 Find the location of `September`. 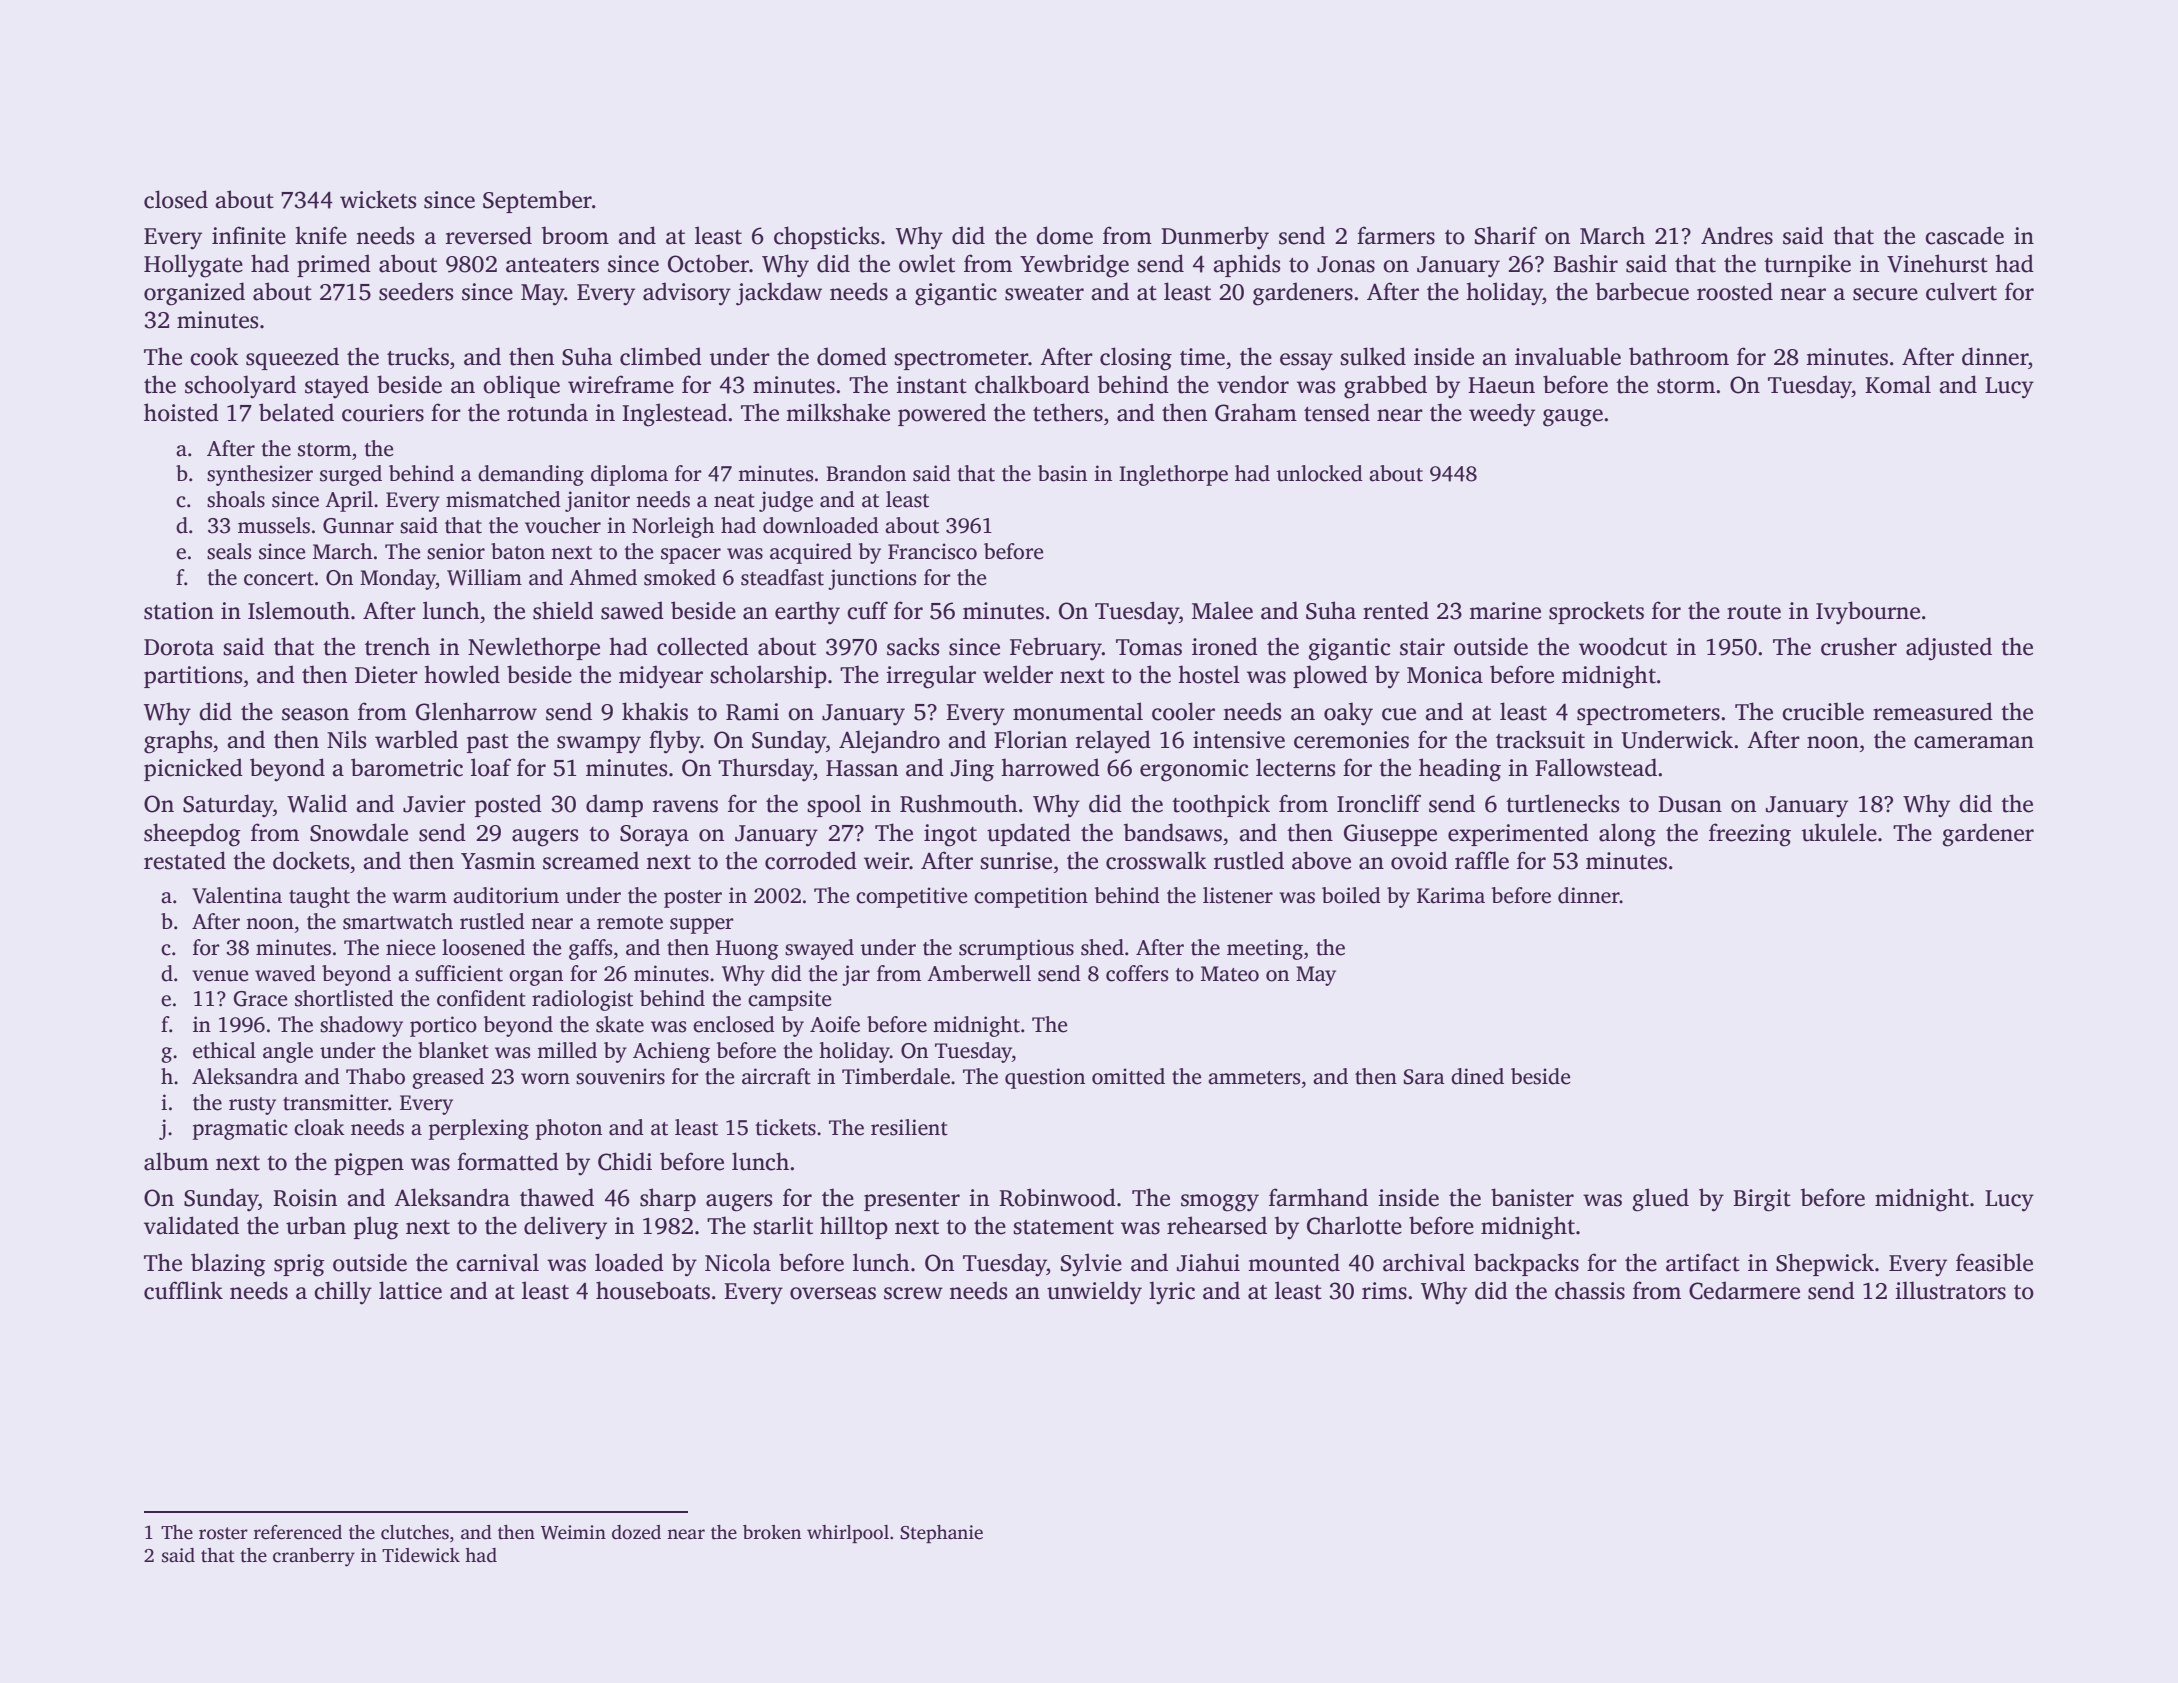

September is located at coordinates (537, 201).
